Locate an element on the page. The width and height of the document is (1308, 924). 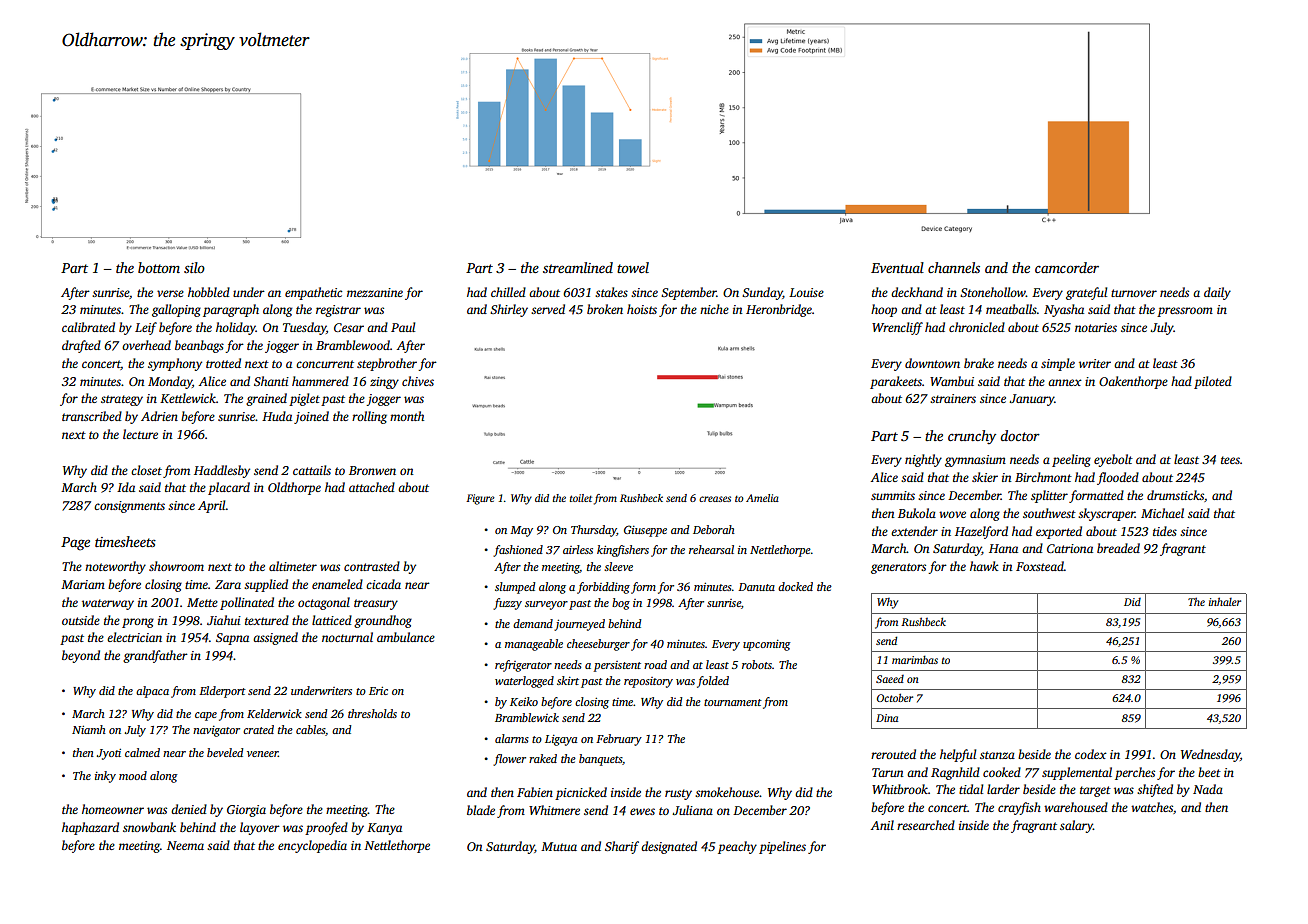
inhaler is located at coordinates (1225, 601).
